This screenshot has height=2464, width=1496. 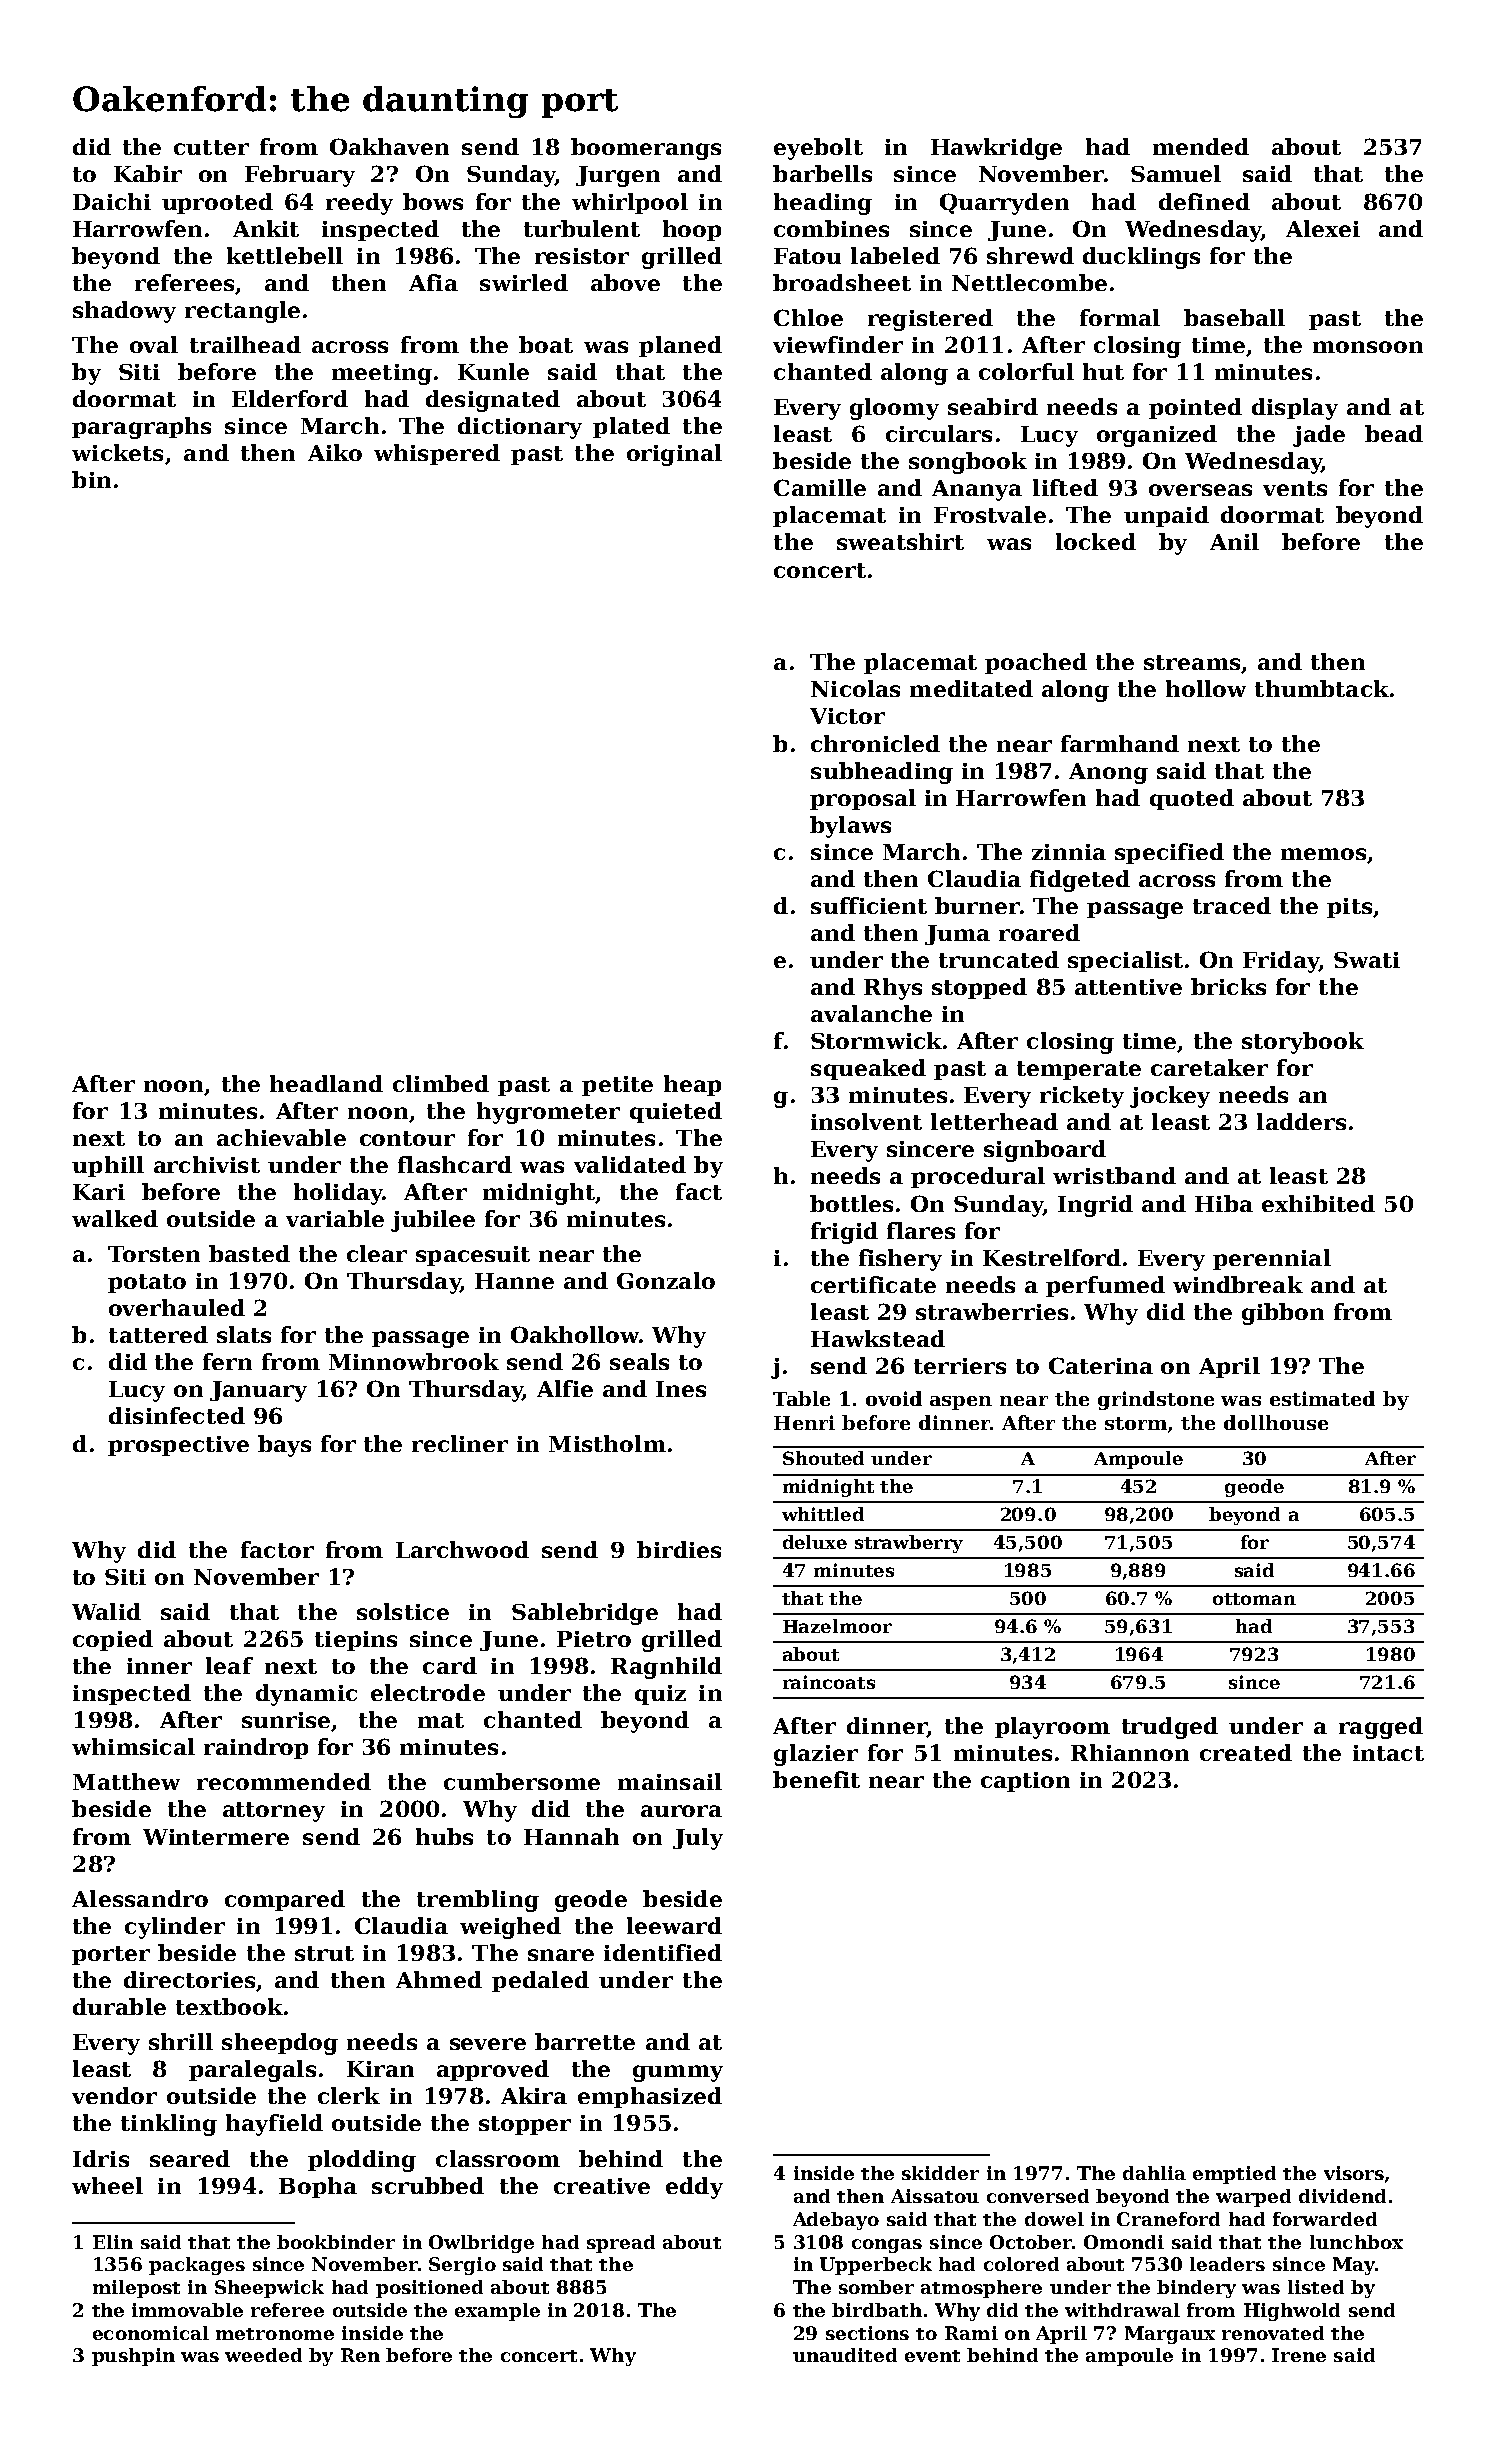 What do you see at coordinates (1170, 1097) in the screenshot?
I see `jockey` at bounding box center [1170, 1097].
